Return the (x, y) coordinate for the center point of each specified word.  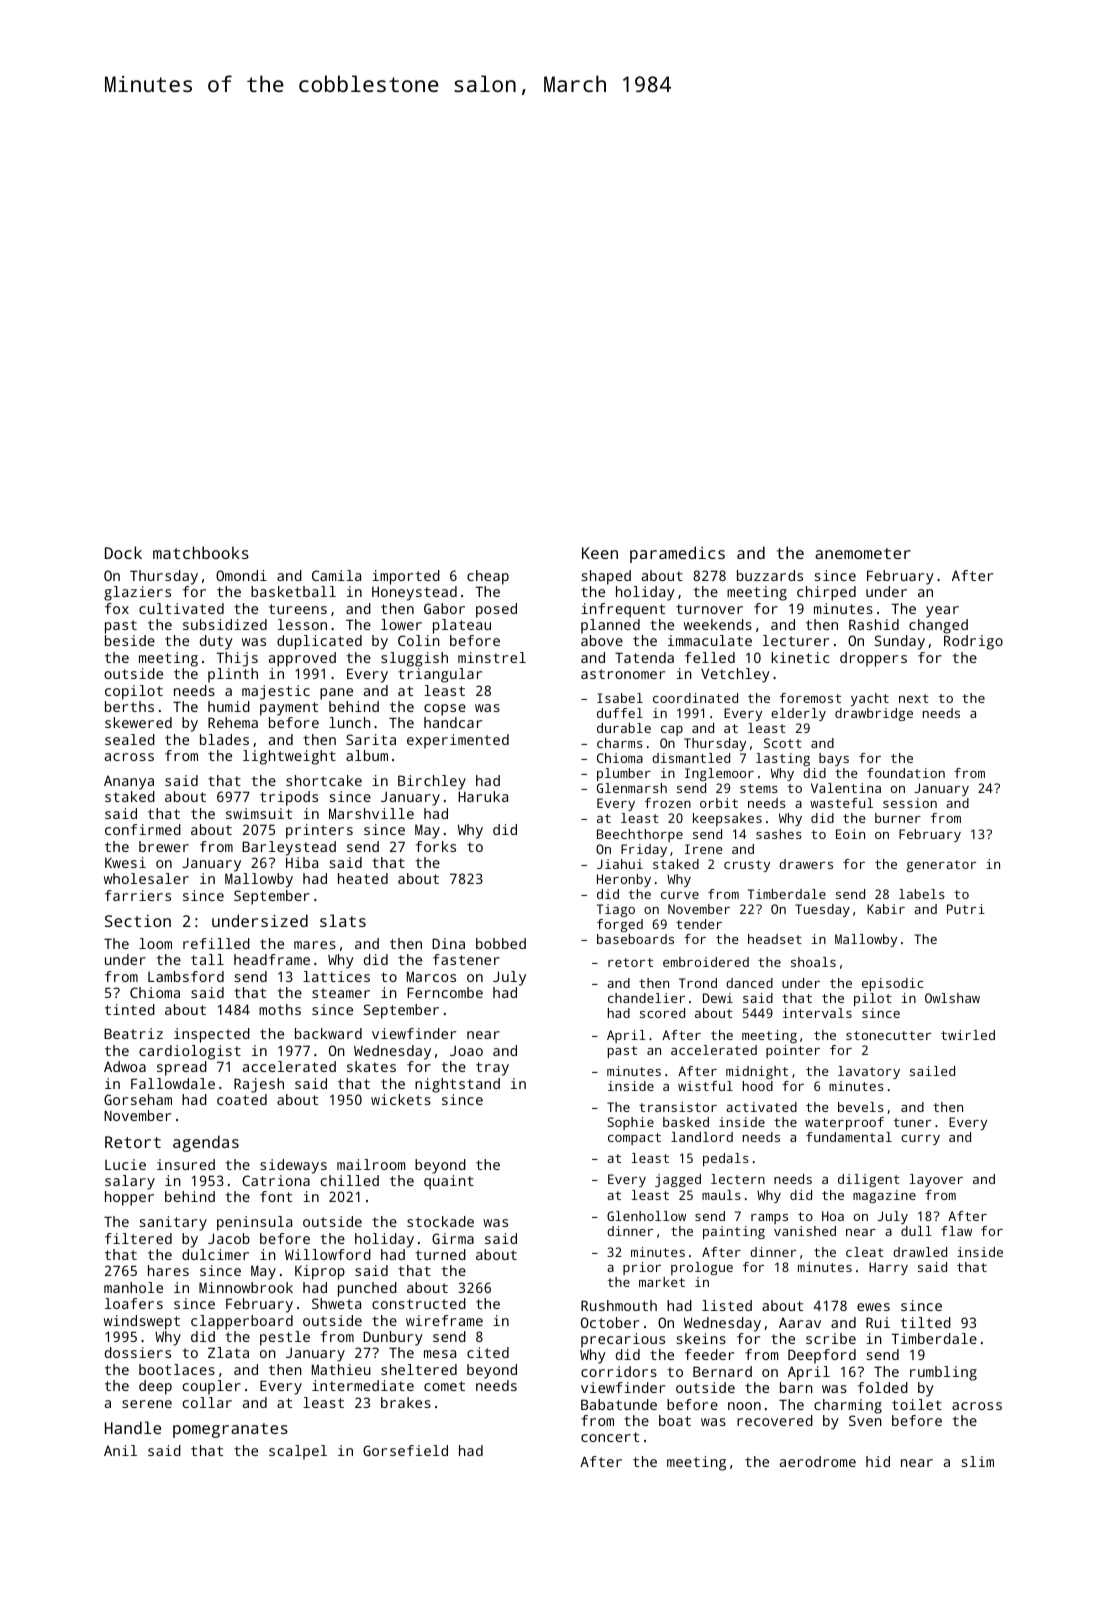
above (602, 640)
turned (441, 1254)
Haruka (483, 796)
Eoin (850, 834)
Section (138, 921)
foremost (810, 698)
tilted (926, 1322)
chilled (350, 1180)
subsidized (225, 624)
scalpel (298, 1452)
